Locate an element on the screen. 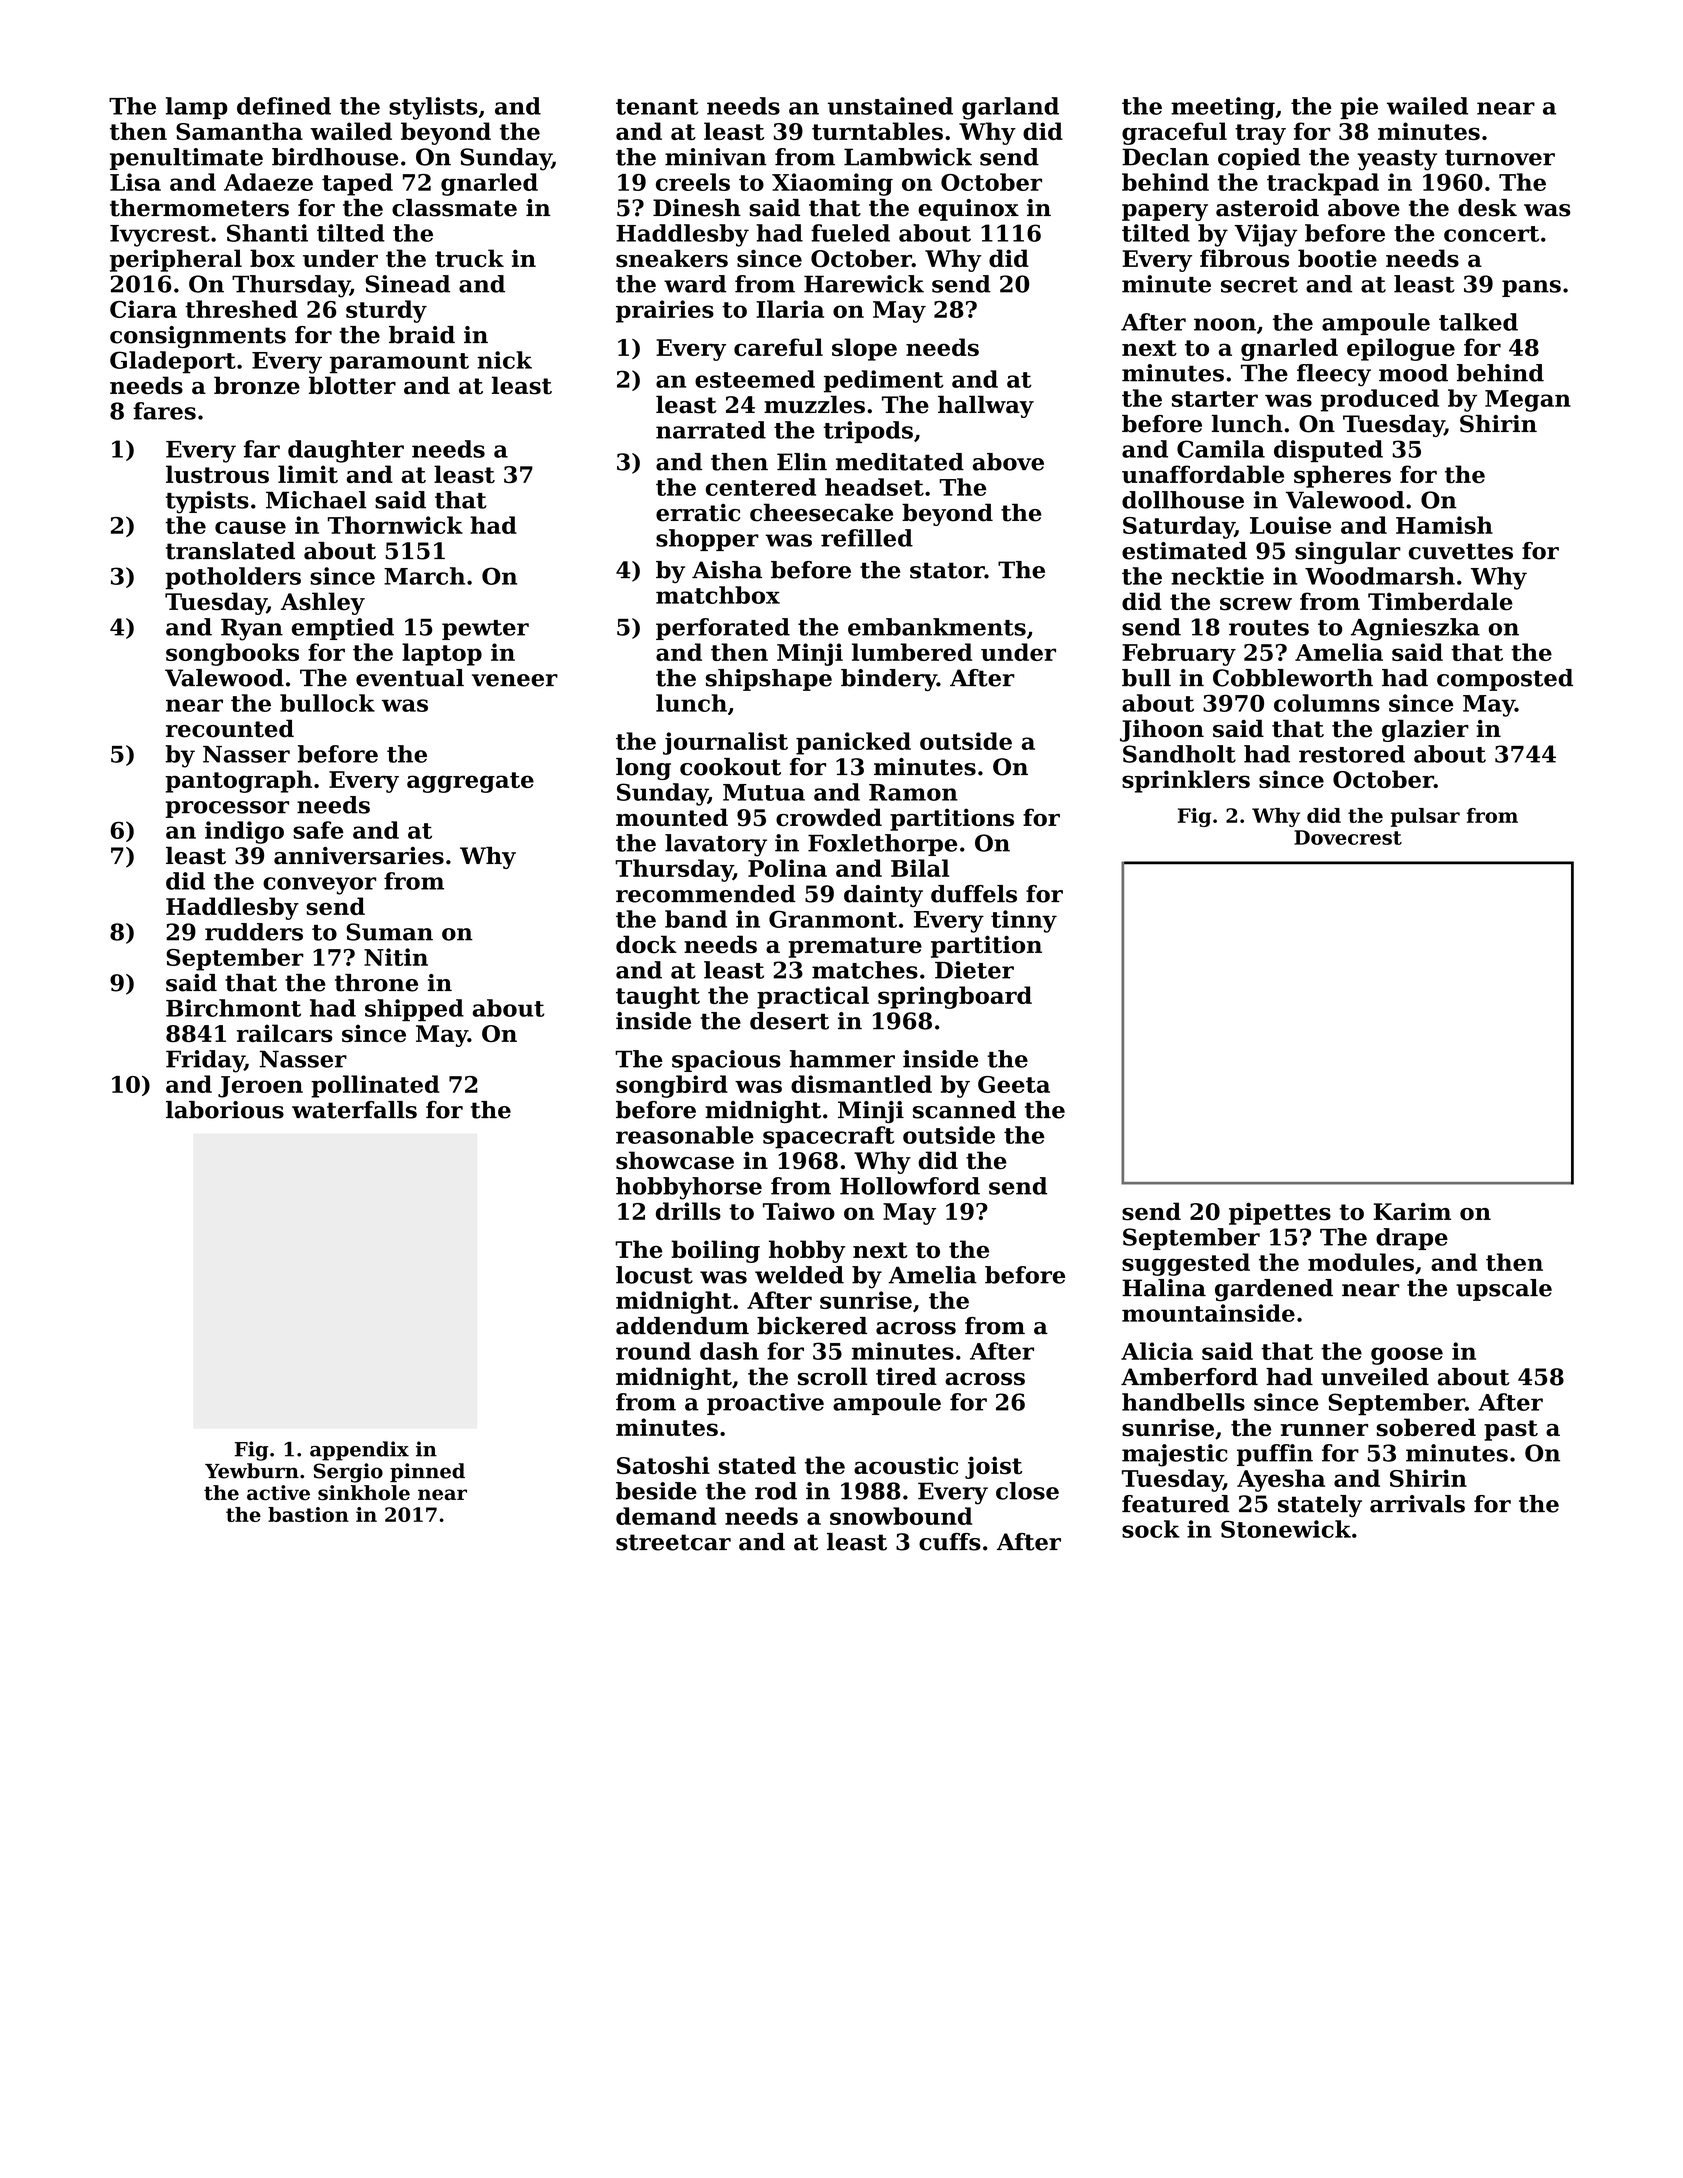 This screenshot has width=1683, height=2178. modules is located at coordinates (1361, 1262).
